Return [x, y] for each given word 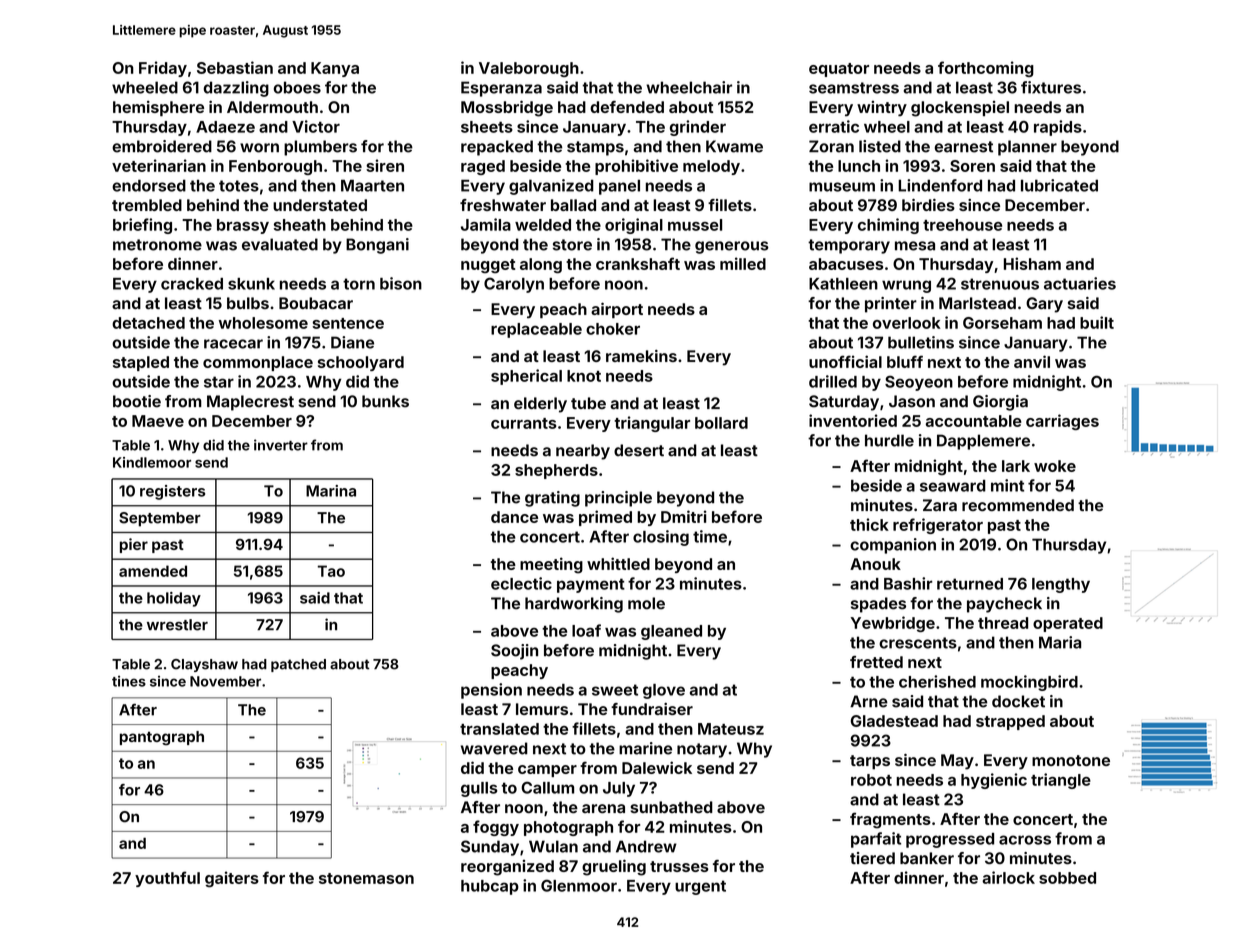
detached [148, 323]
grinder [698, 128]
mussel [695, 225]
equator [839, 70]
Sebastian [235, 67]
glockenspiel [960, 109]
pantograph [162, 738]
